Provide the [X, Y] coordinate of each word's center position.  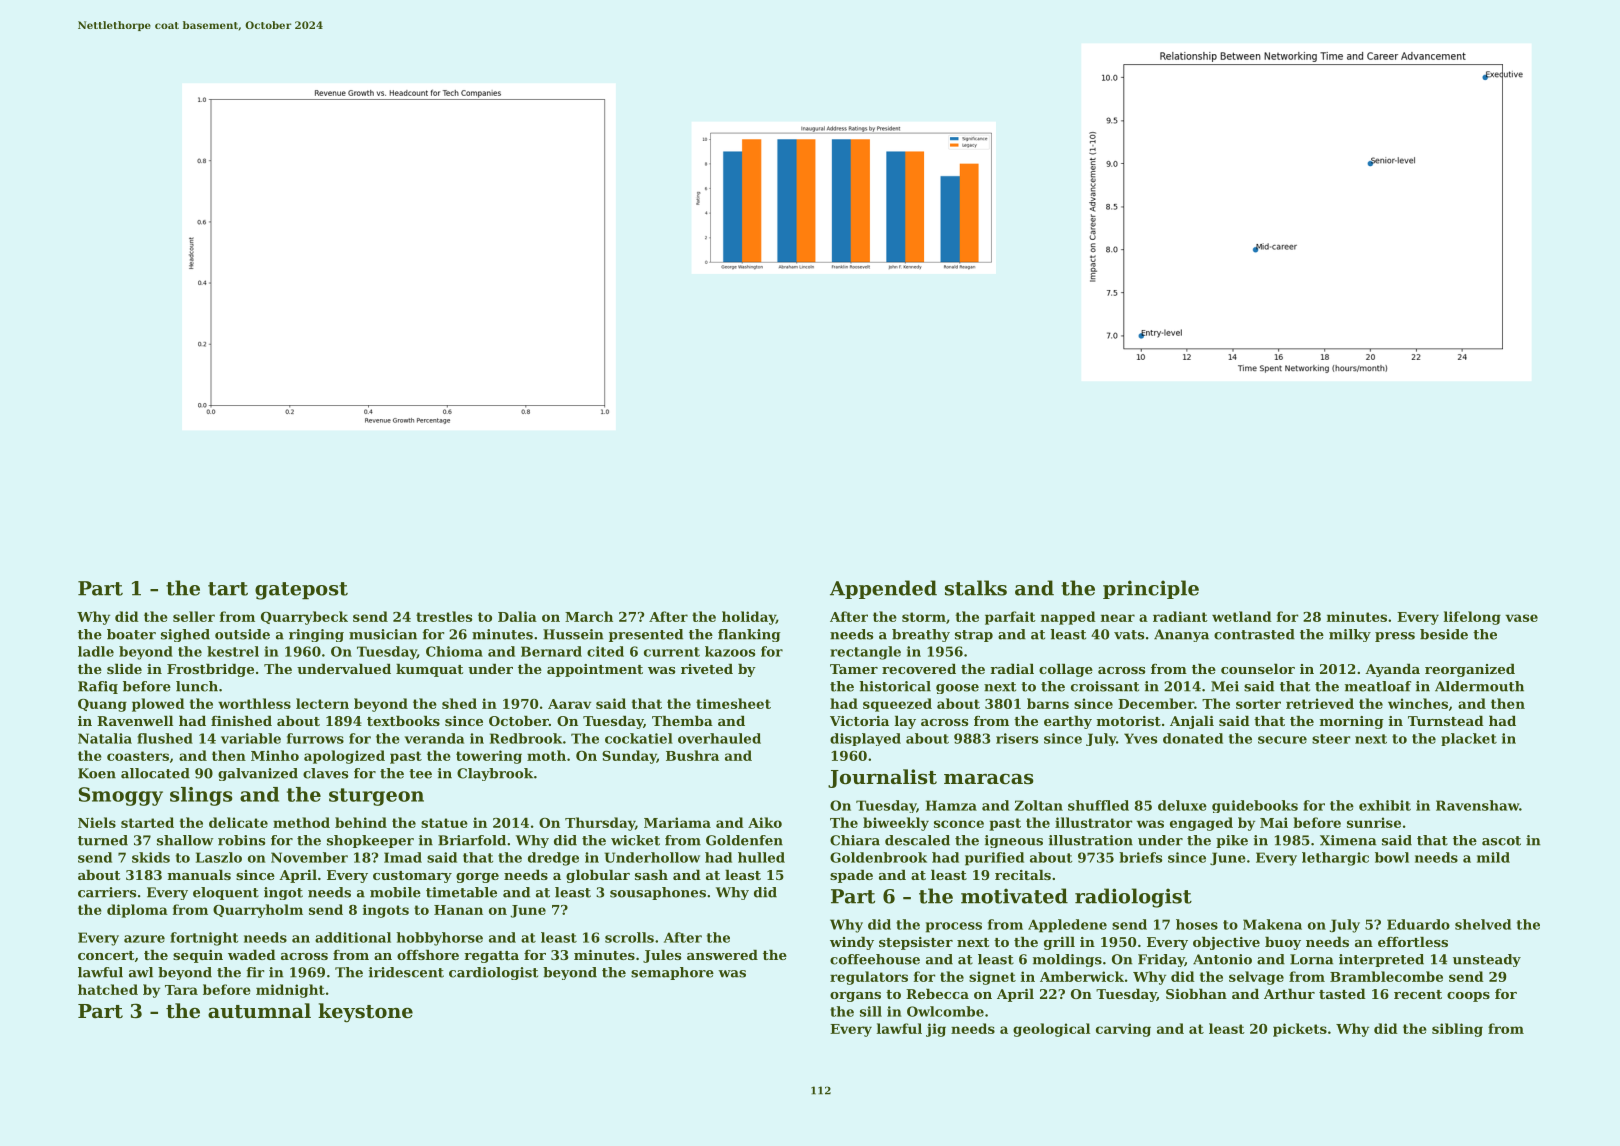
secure [1282, 740]
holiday [749, 618]
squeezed [897, 705]
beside [1444, 634]
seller [194, 616]
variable [251, 738]
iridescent [406, 972]
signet [992, 978]
